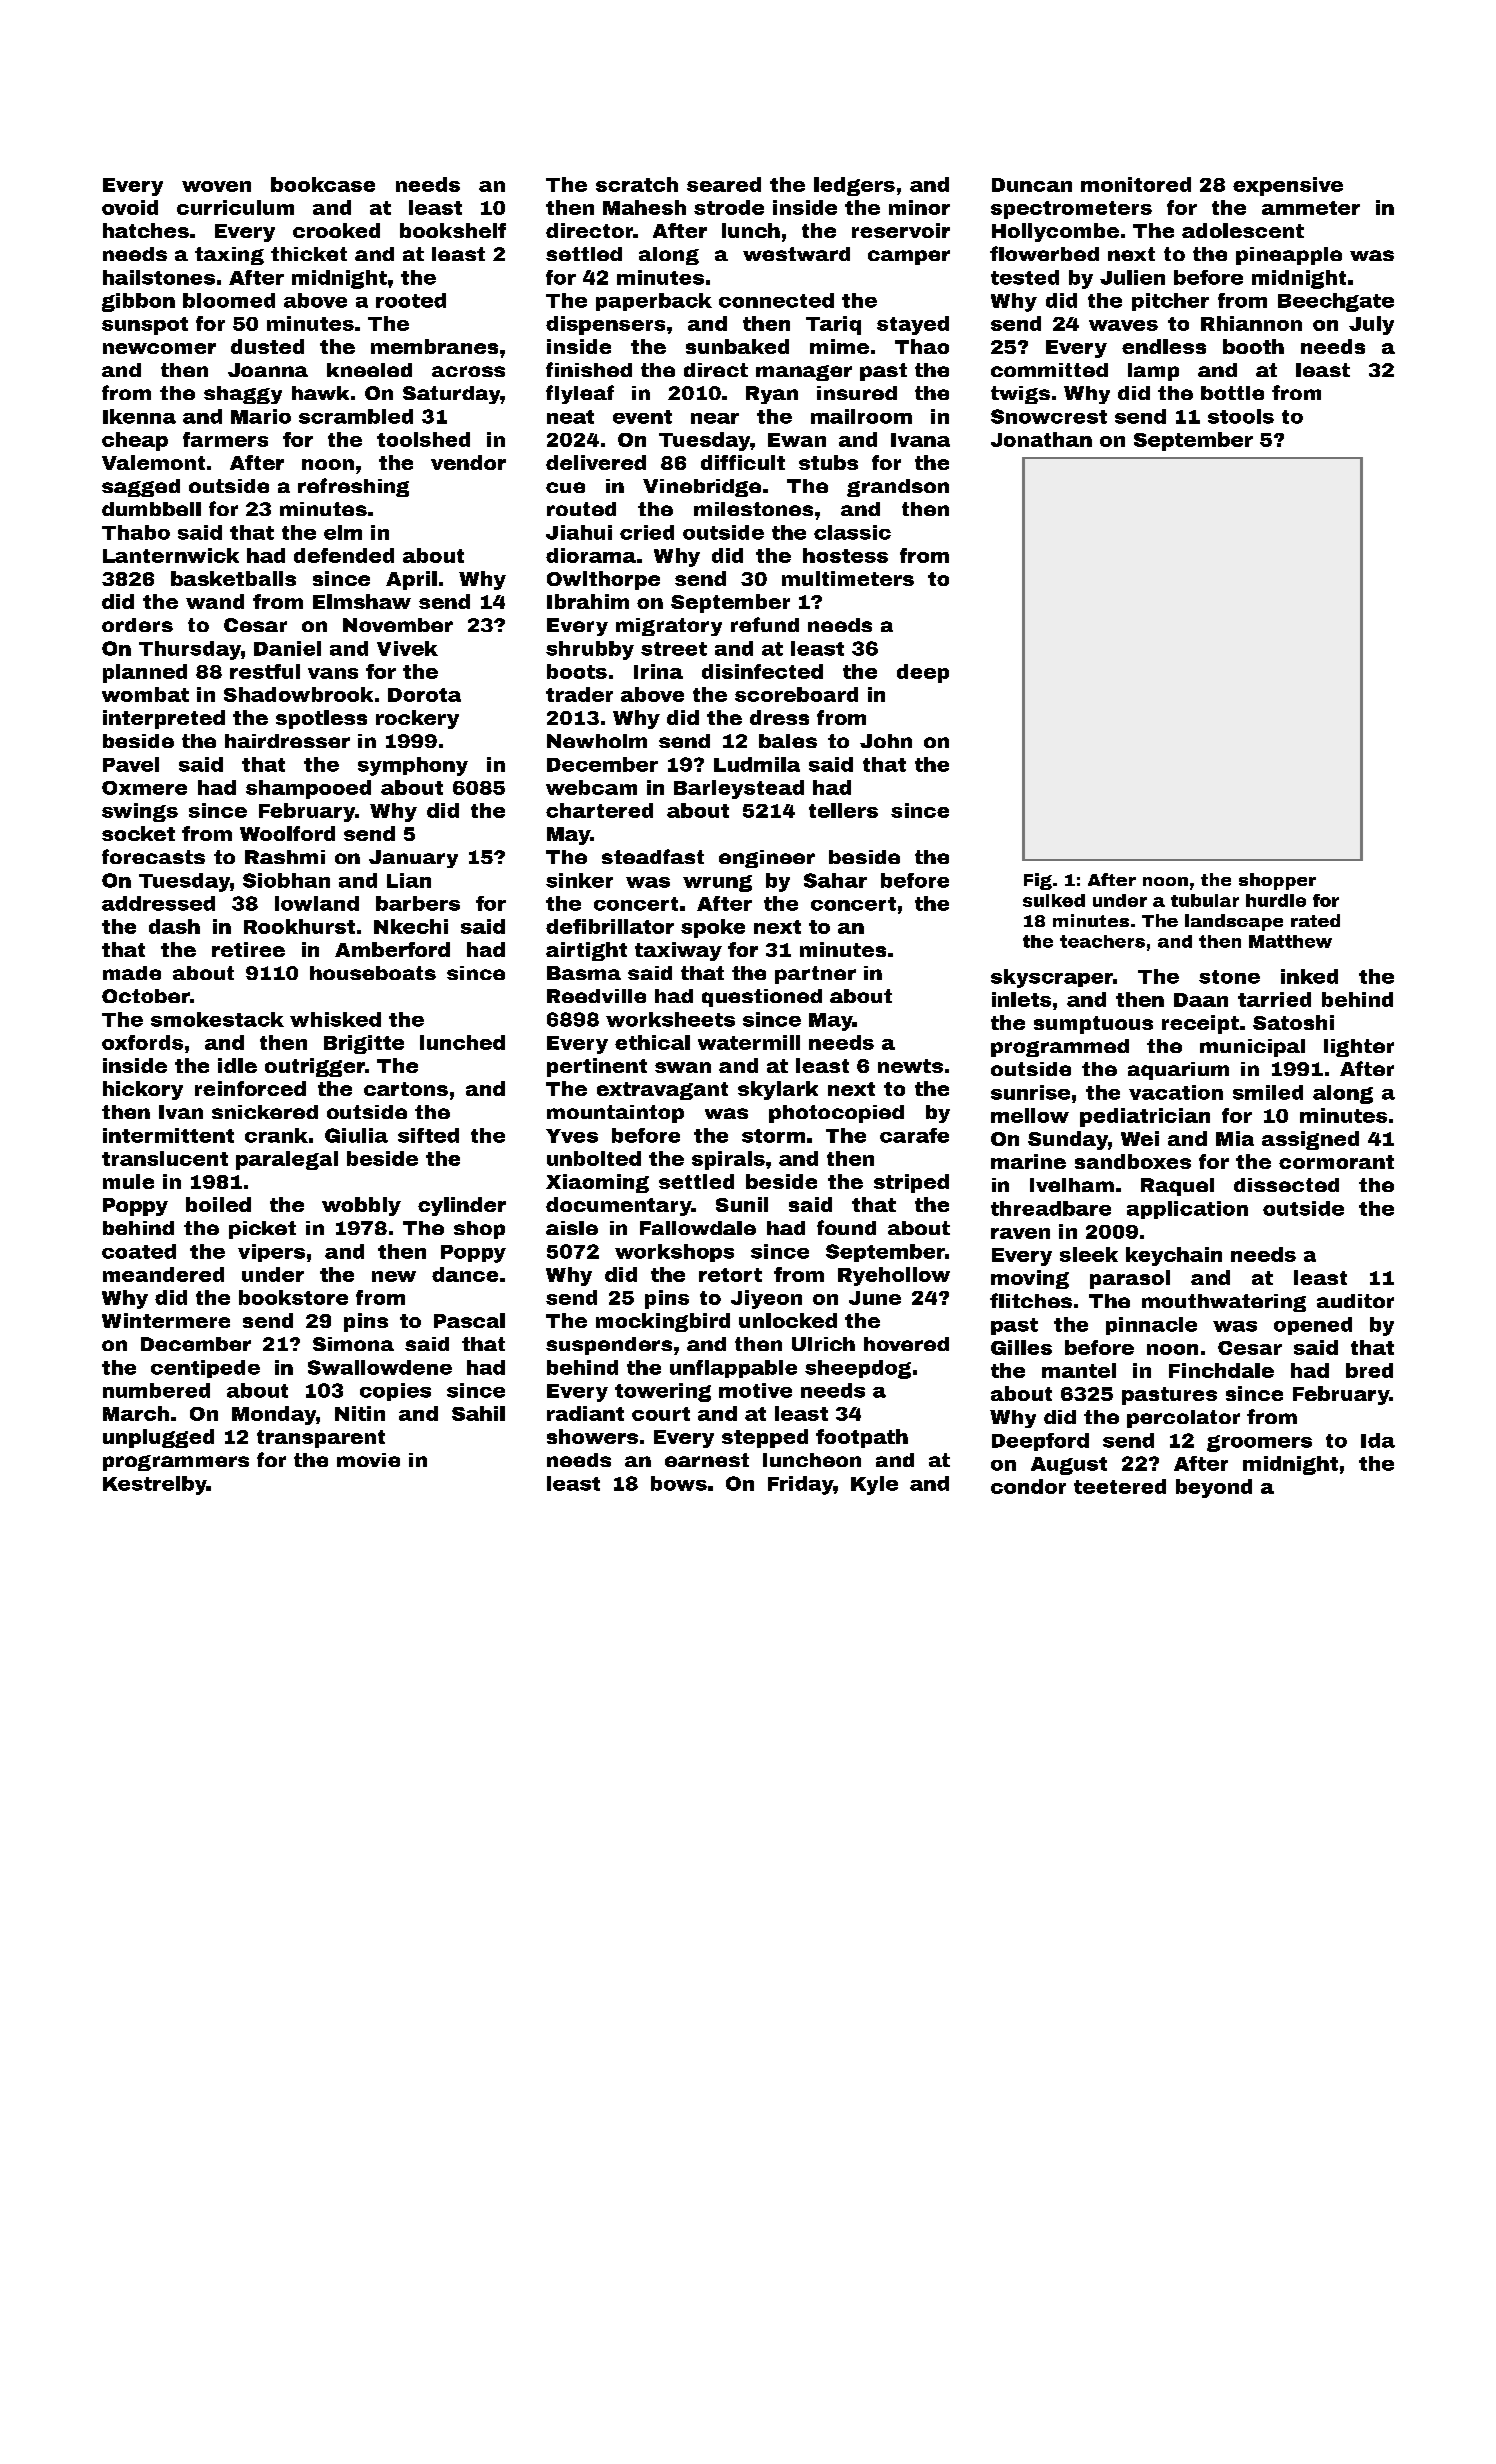 Image resolution: width=1496 pixels, height=2464 pixels. What do you see at coordinates (848, 578) in the image?
I see `multimeters` at bounding box center [848, 578].
